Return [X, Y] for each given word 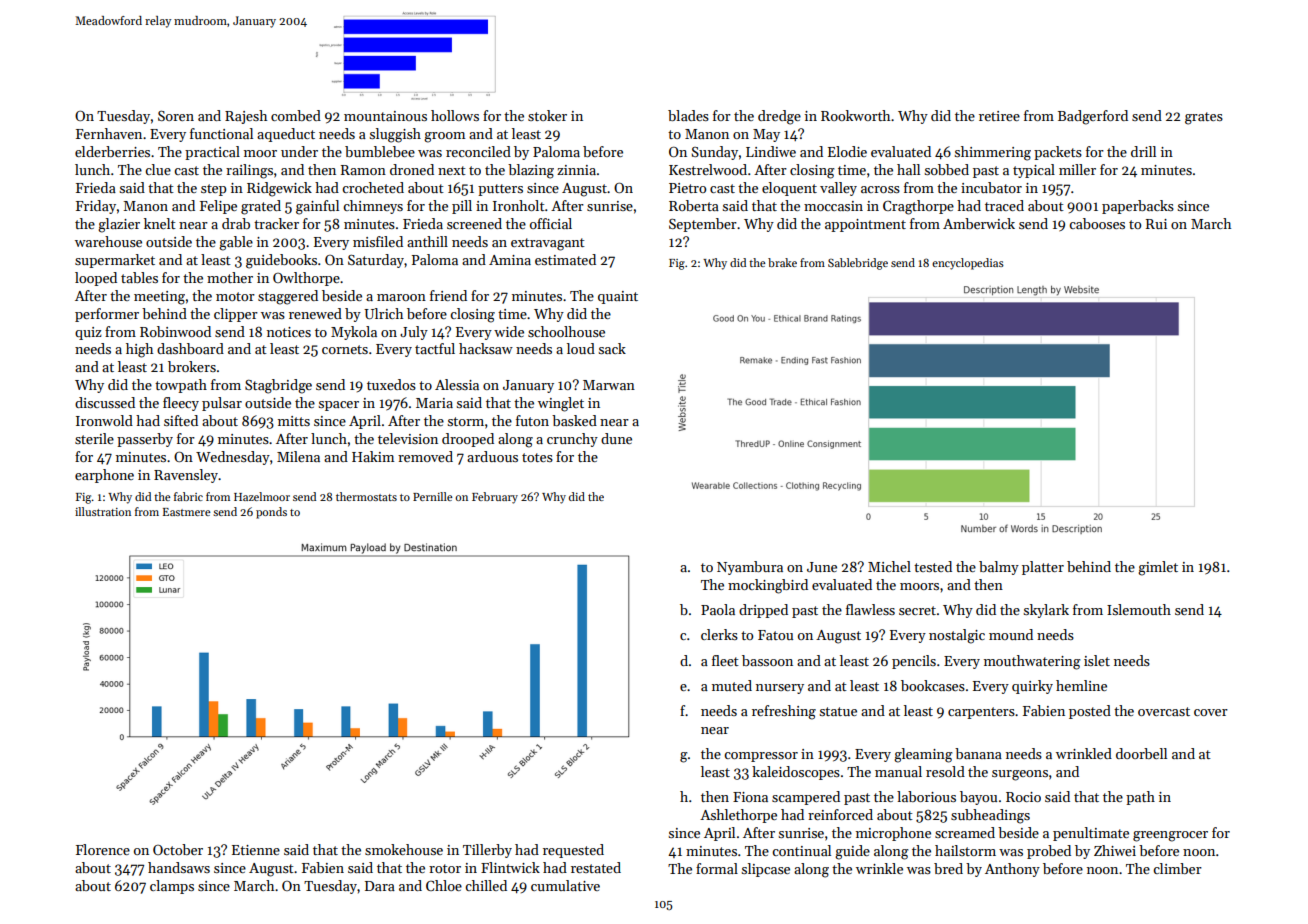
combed [296, 115]
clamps [172, 887]
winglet [561, 404]
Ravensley [186, 476]
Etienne [256, 850]
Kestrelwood [708, 169]
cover [1211, 712]
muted [732, 685]
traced [1004, 205]
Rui [1156, 224]
